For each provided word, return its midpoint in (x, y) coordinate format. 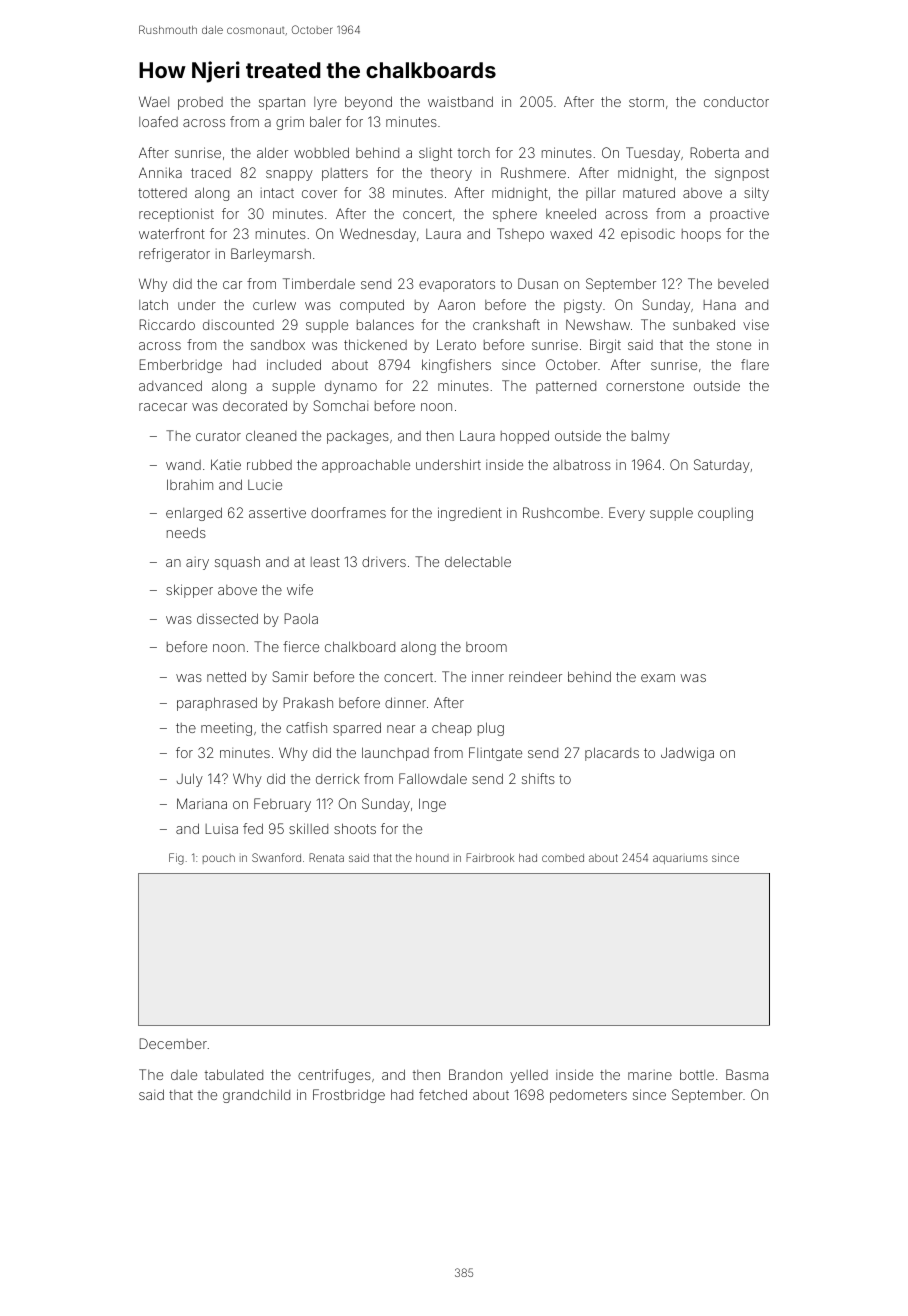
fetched (443, 1094)
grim (290, 123)
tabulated (234, 1074)
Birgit (605, 346)
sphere (515, 215)
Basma (747, 1074)
